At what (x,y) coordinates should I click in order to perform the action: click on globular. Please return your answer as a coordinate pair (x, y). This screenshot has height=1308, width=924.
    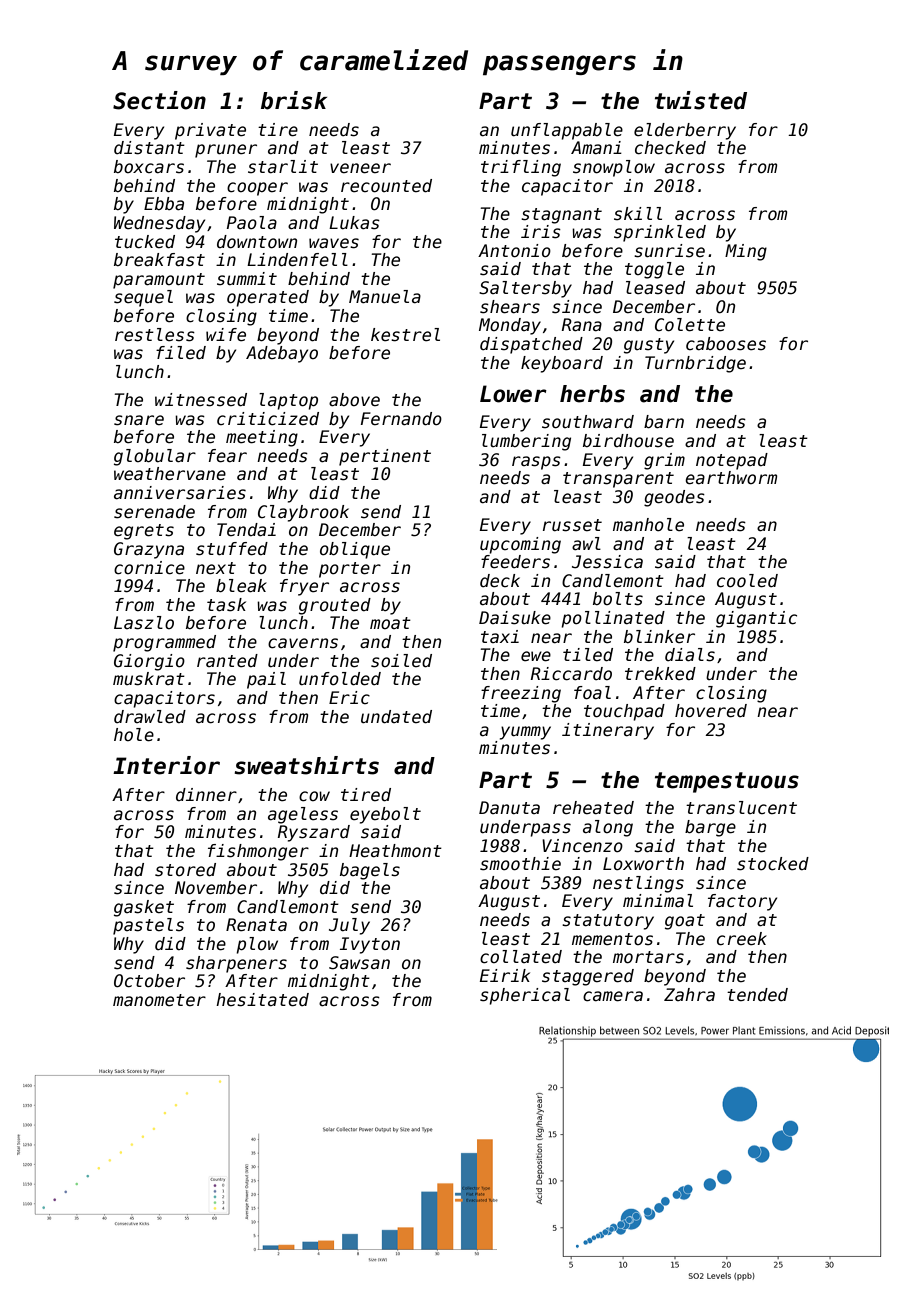
    Looking at the image, I should click on (155, 457).
